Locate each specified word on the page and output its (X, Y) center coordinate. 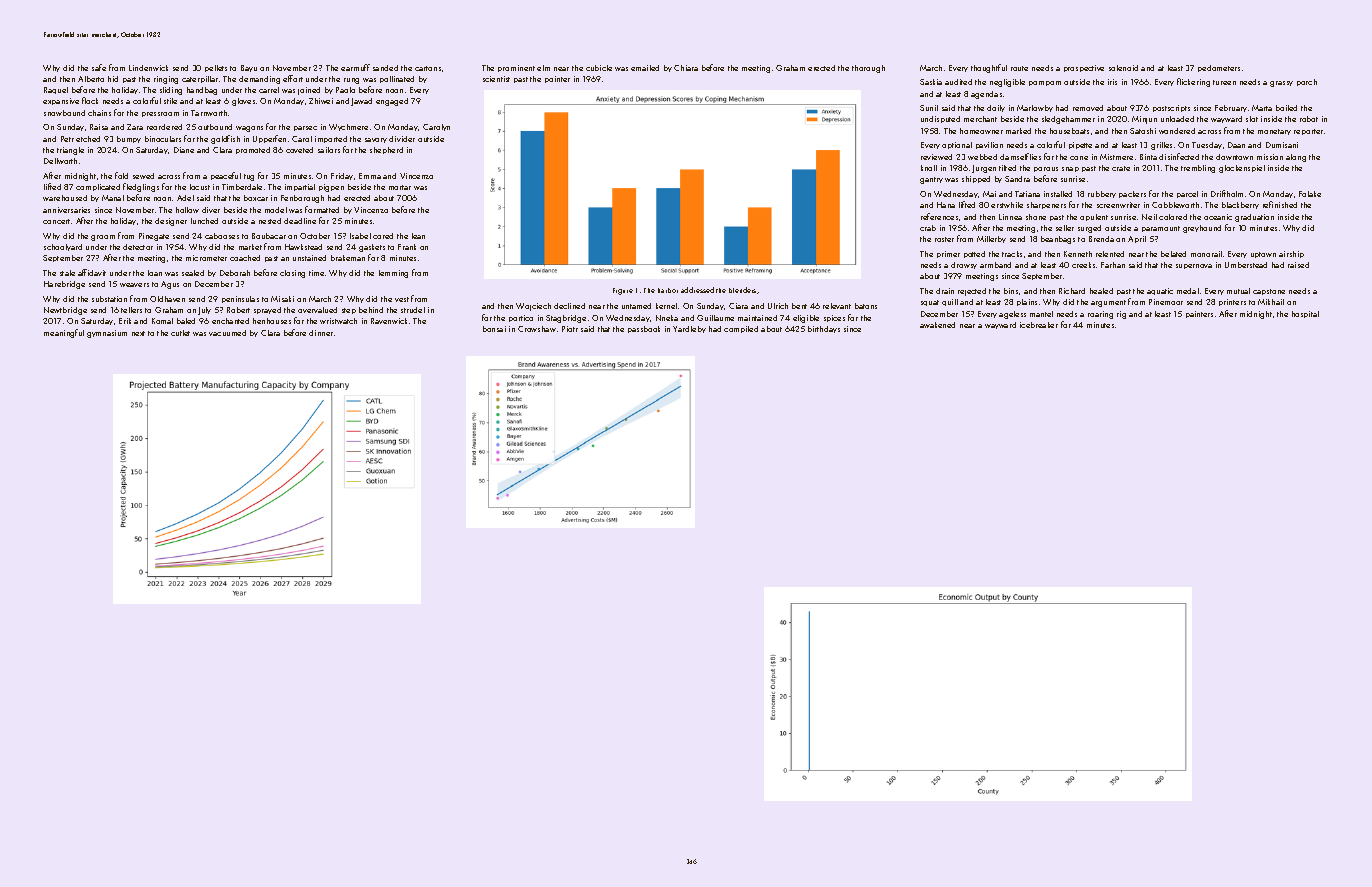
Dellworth (60, 161)
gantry (931, 180)
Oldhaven (167, 299)
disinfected (1179, 156)
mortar (400, 187)
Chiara (686, 68)
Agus (170, 285)
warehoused (65, 198)
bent (799, 306)
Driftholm (1227, 193)
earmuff (355, 67)
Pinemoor (1166, 302)
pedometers (1219, 68)
